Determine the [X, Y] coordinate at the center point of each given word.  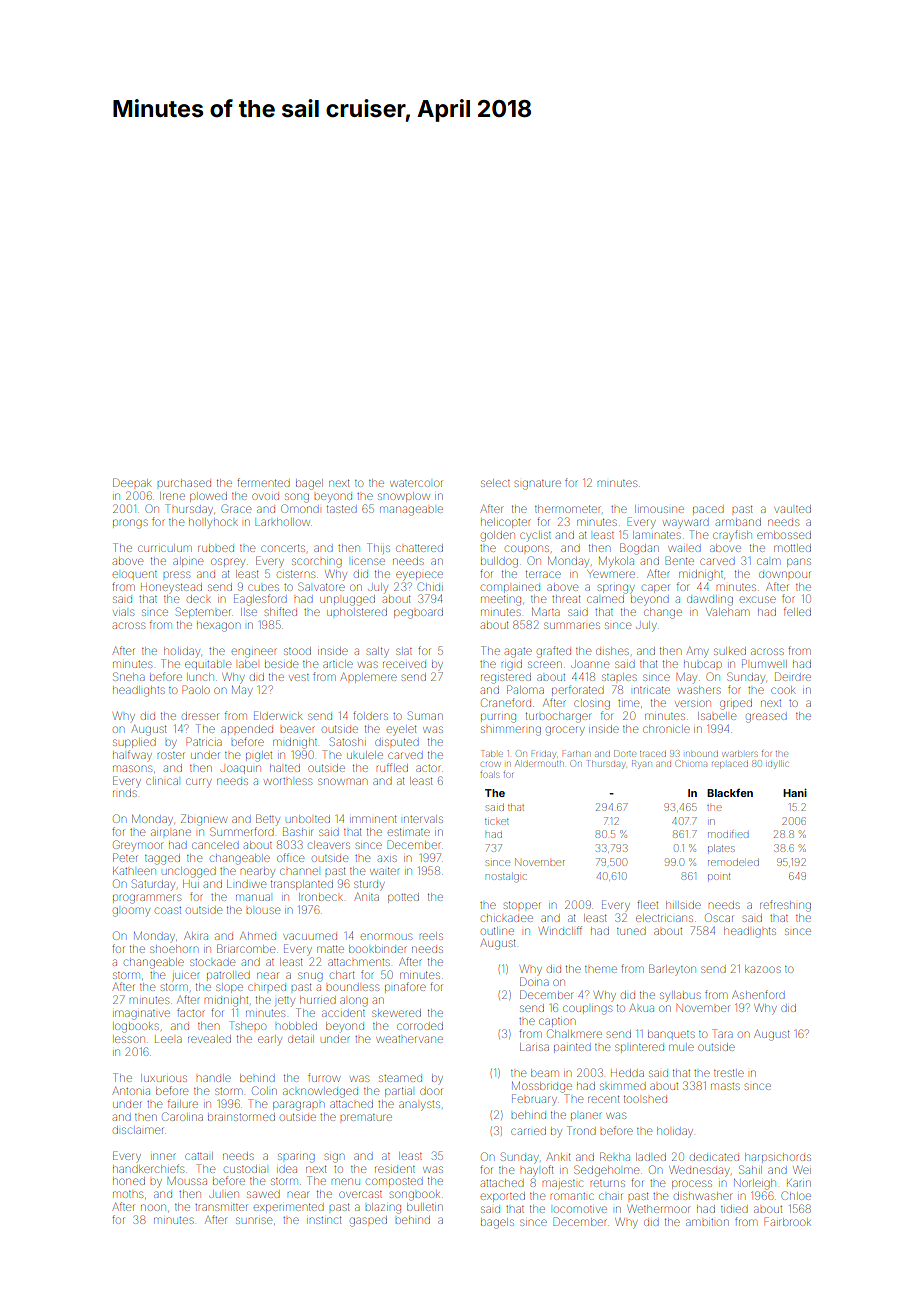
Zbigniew [204, 820]
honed [129, 1181]
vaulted [793, 509]
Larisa [534, 1047]
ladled [651, 1157]
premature [366, 1117]
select [495, 483]
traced [653, 754]
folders [370, 715]
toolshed [645, 1099]
